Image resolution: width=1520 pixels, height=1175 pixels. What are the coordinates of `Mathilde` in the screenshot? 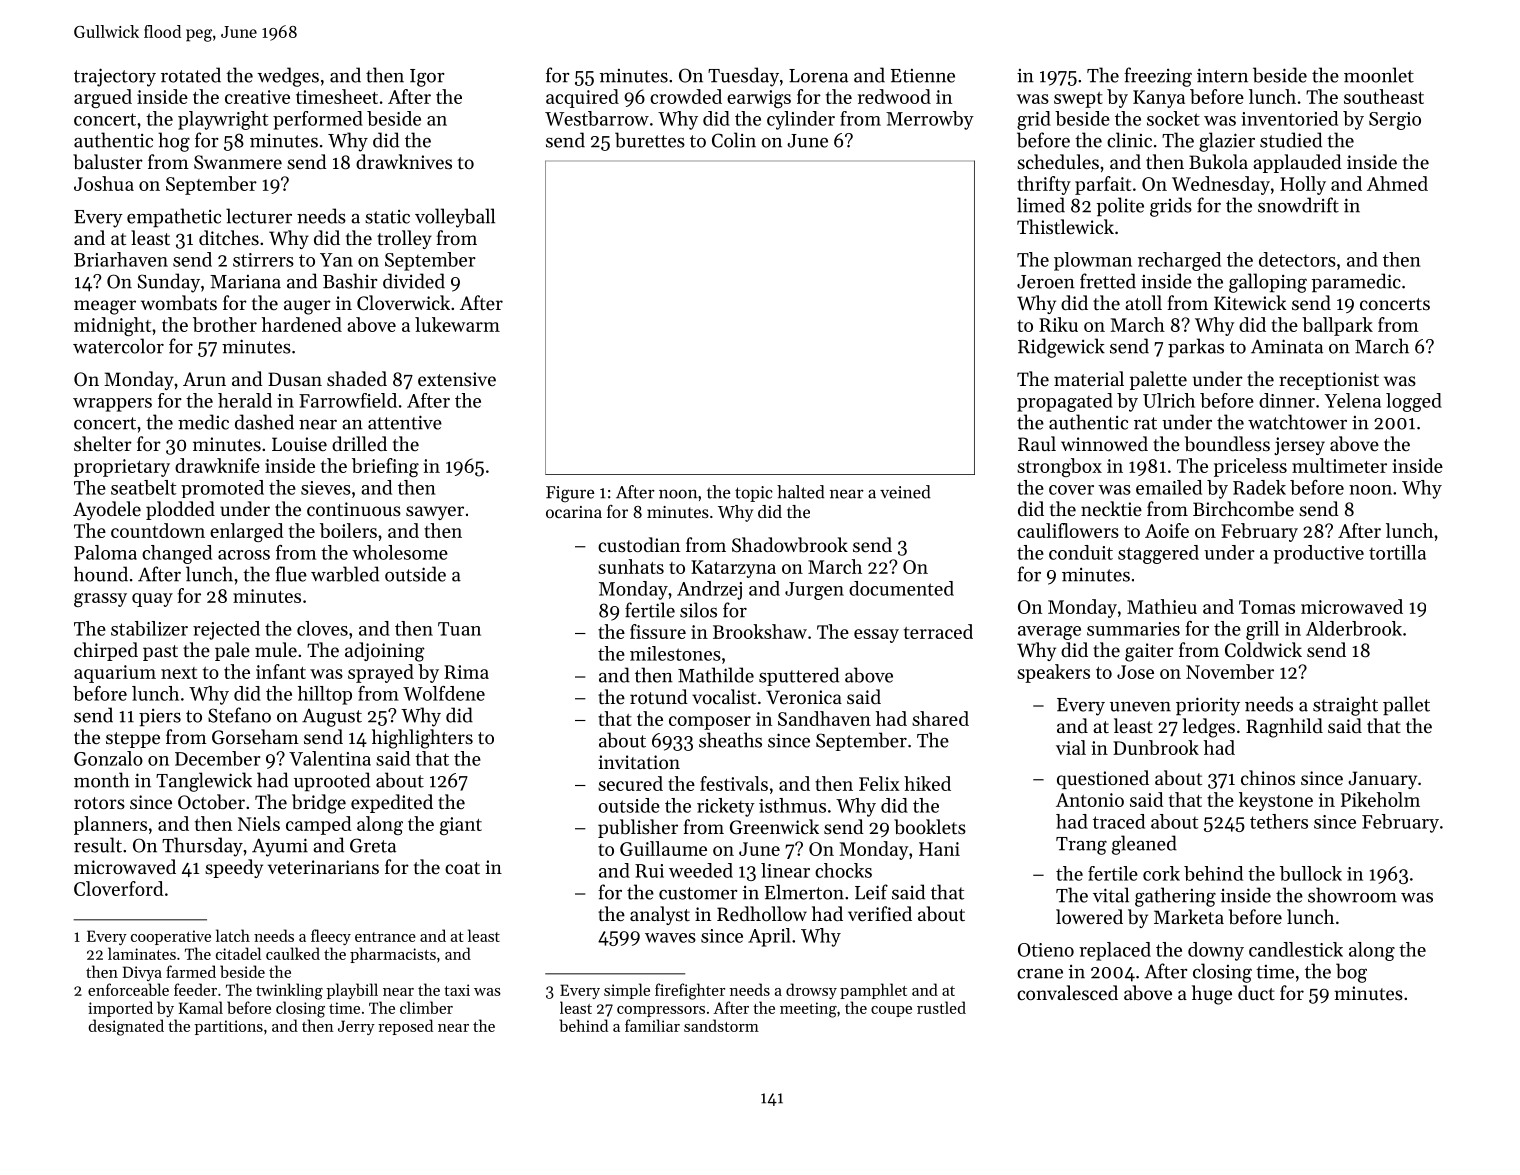 It's located at (716, 675).
